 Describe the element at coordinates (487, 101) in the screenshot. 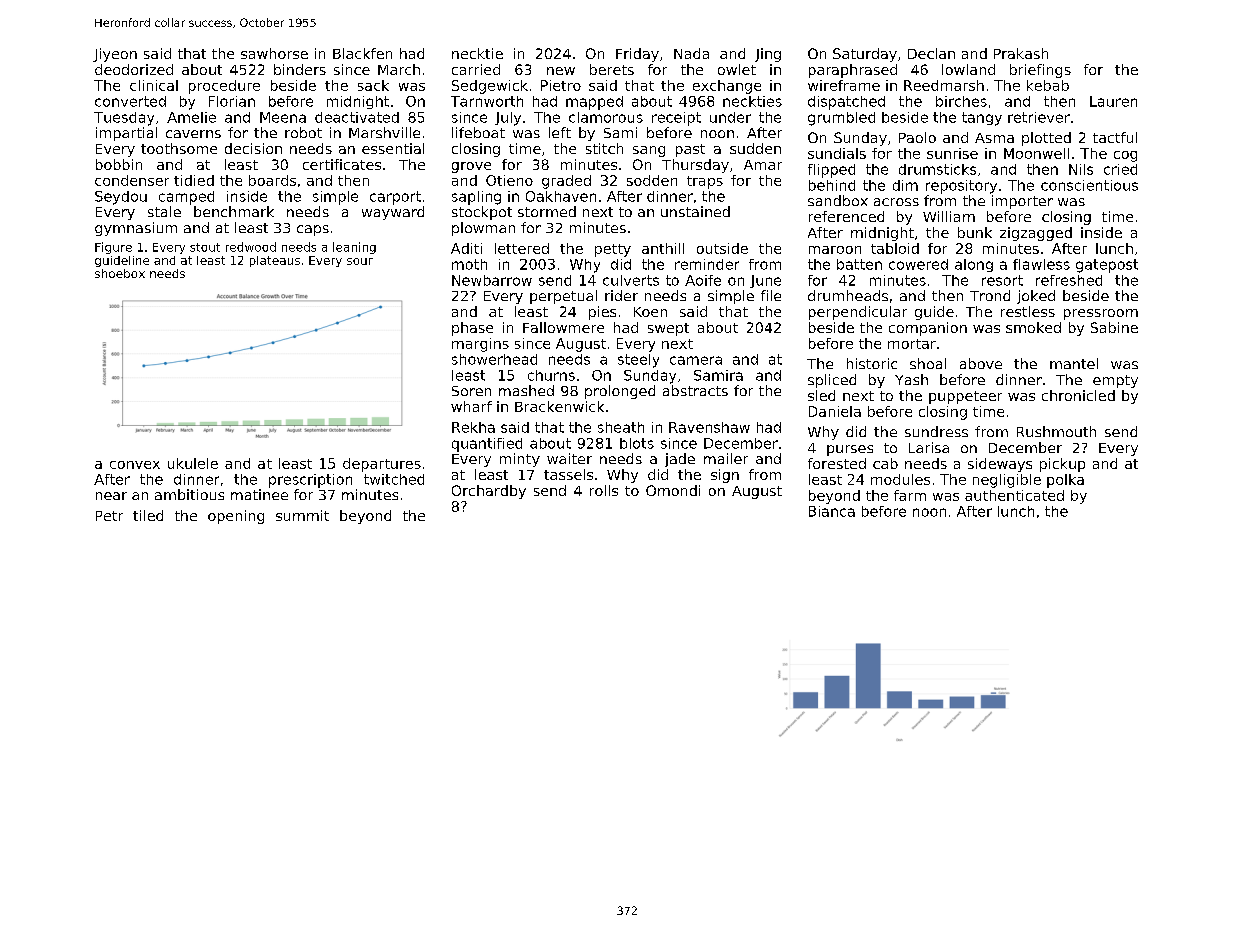

I see `Tarnworth` at that location.
